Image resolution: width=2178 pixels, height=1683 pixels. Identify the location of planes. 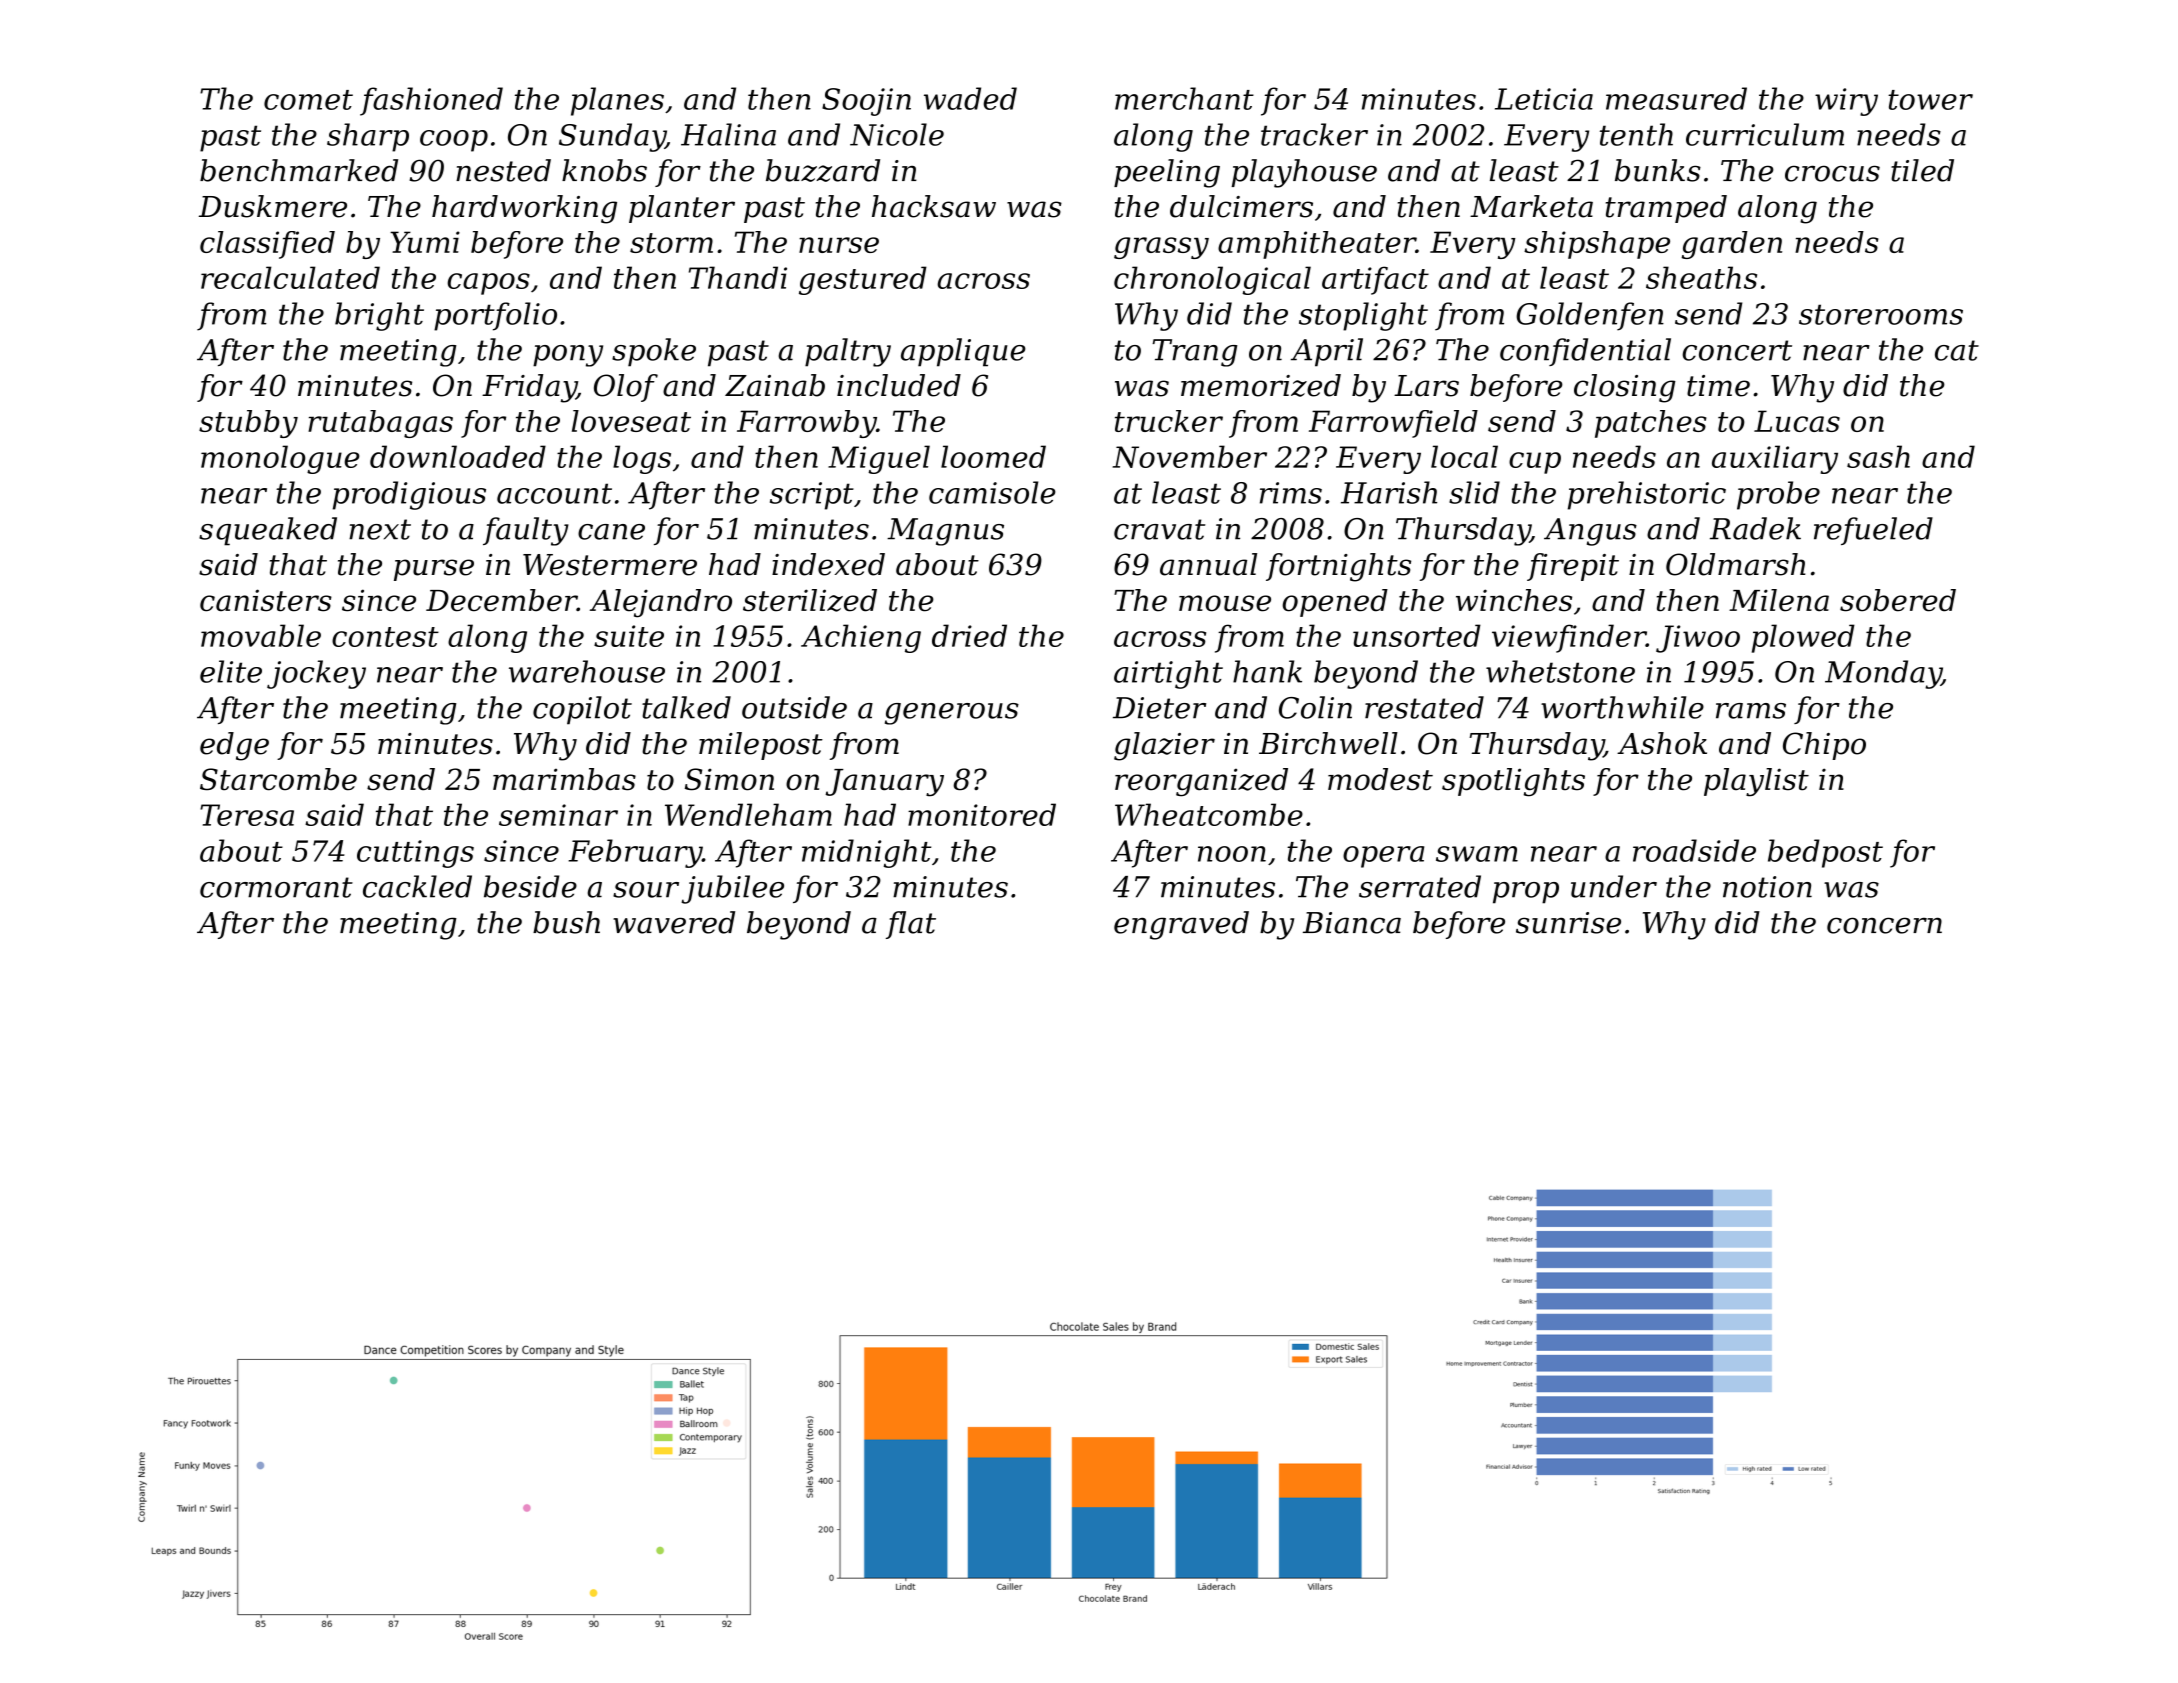
(617, 101).
